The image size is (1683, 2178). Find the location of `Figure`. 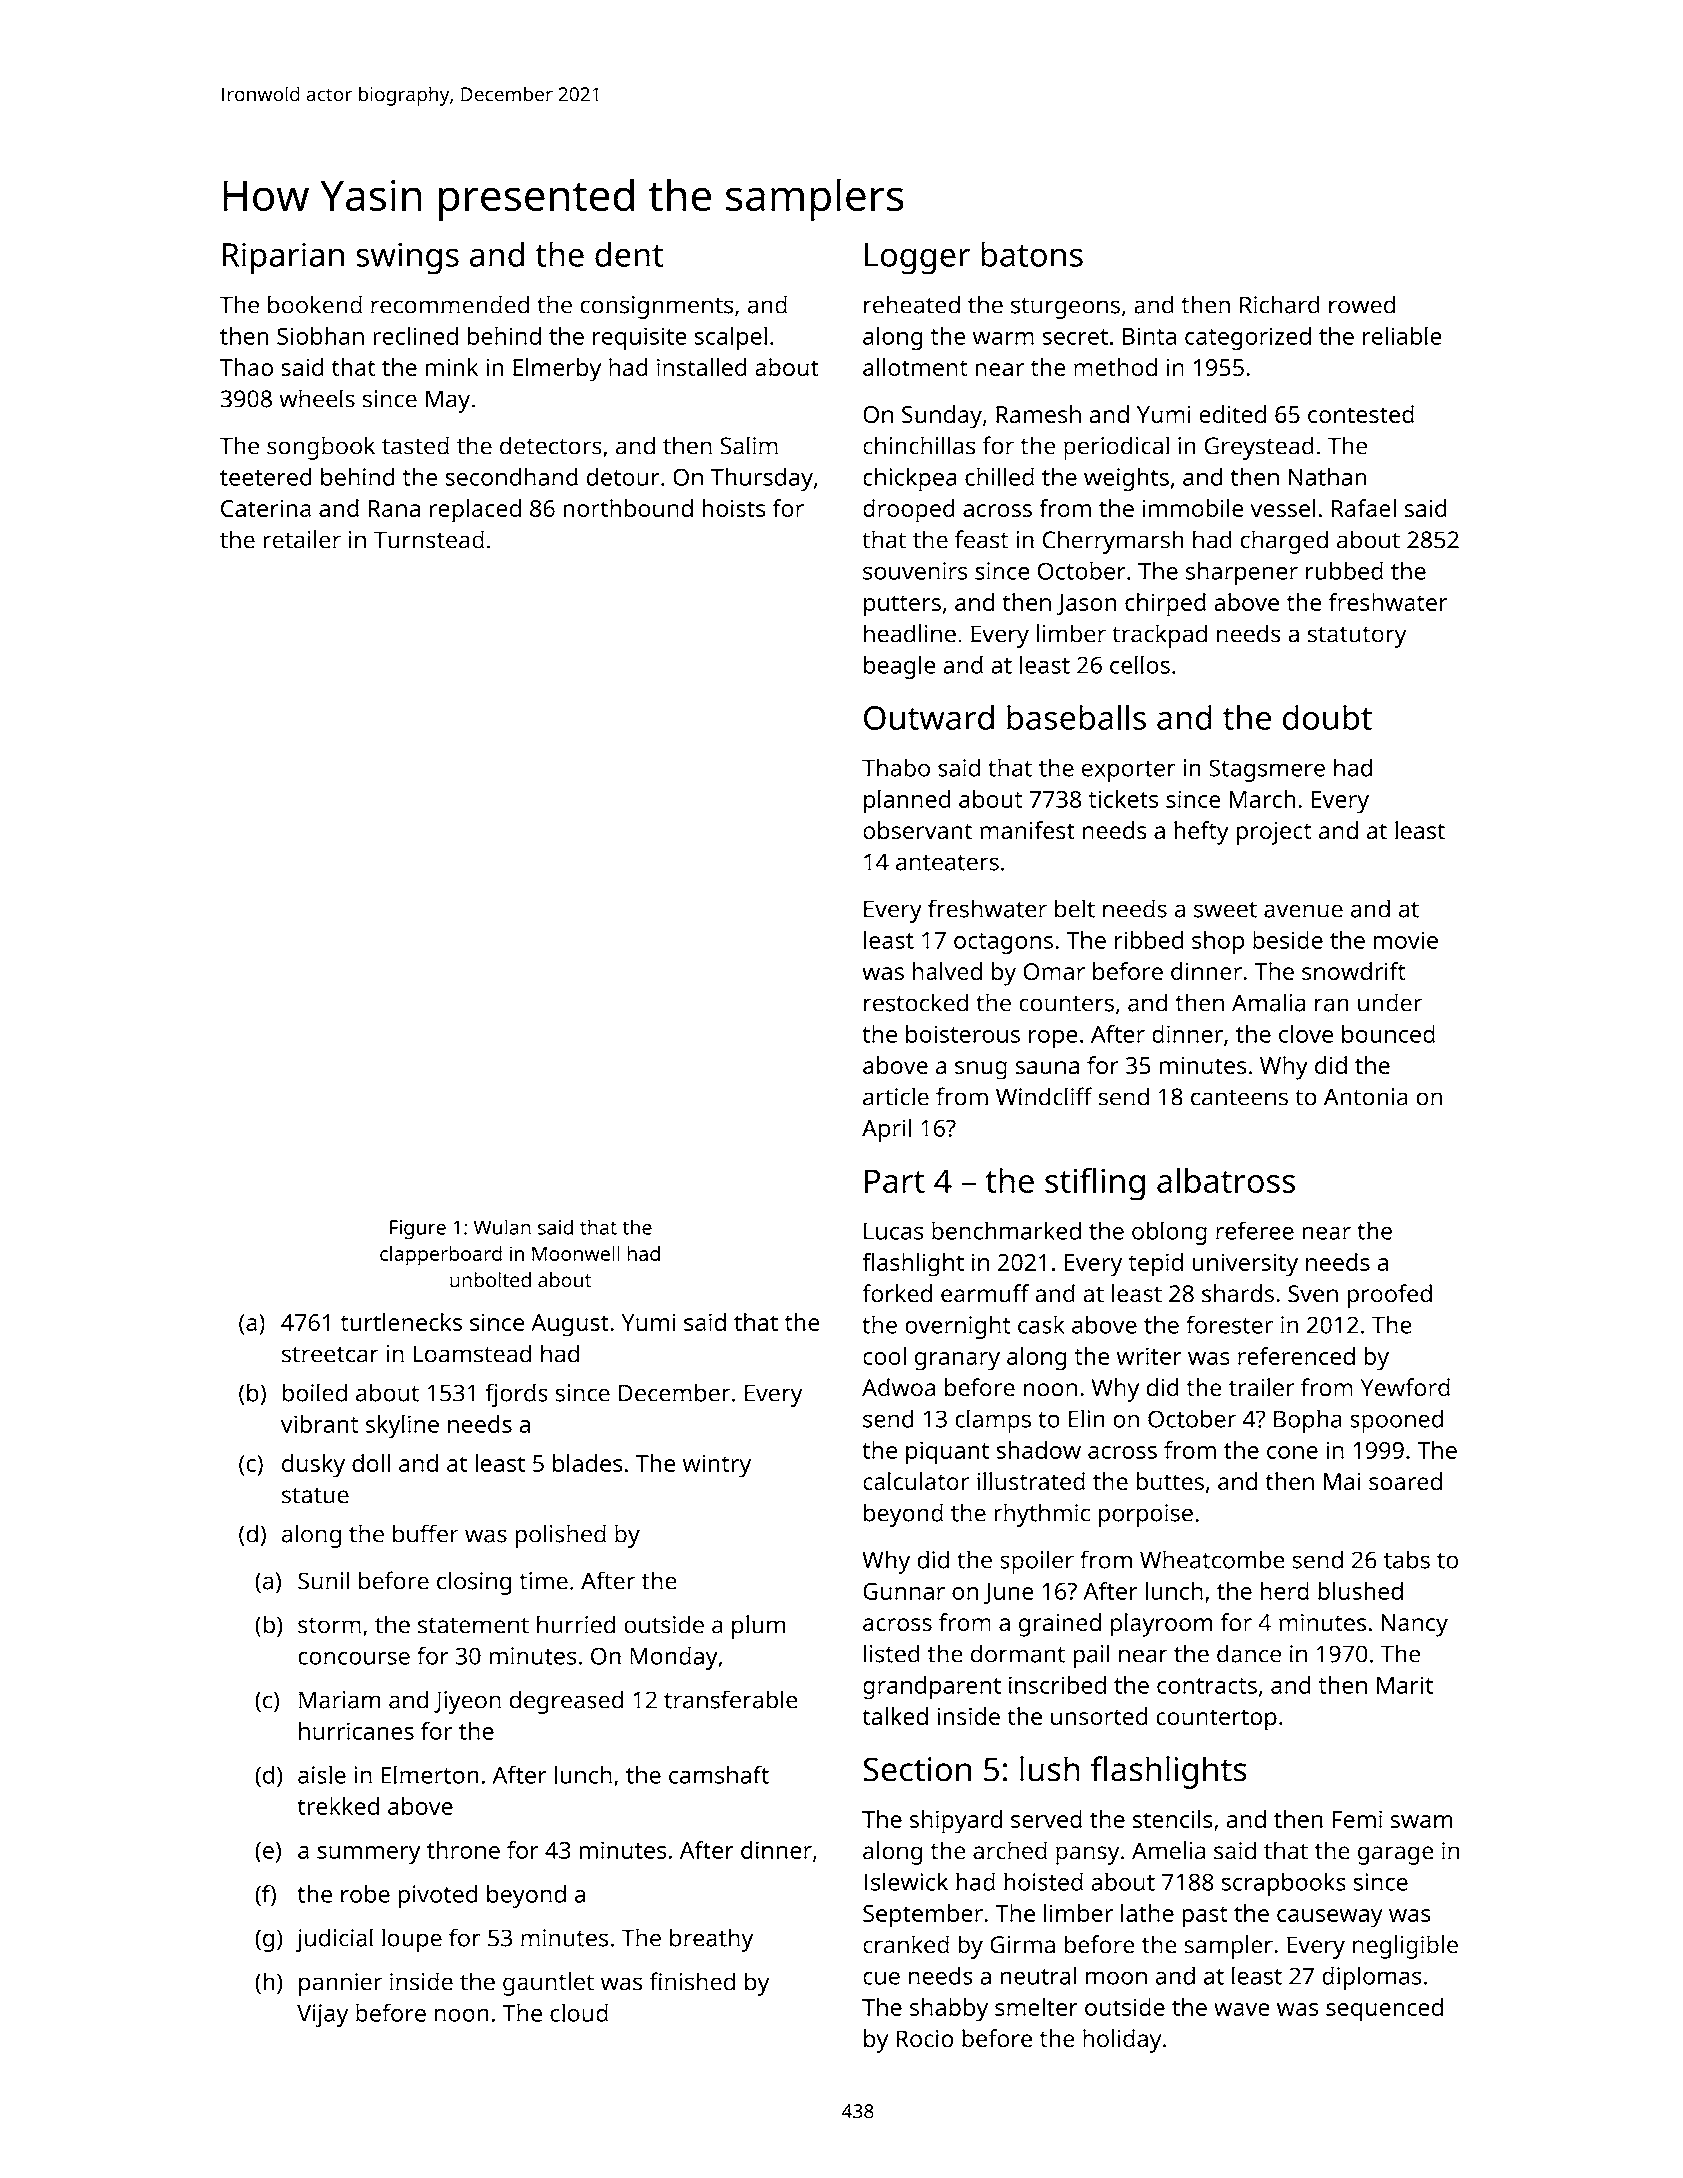

Figure is located at coordinates (418, 1229).
